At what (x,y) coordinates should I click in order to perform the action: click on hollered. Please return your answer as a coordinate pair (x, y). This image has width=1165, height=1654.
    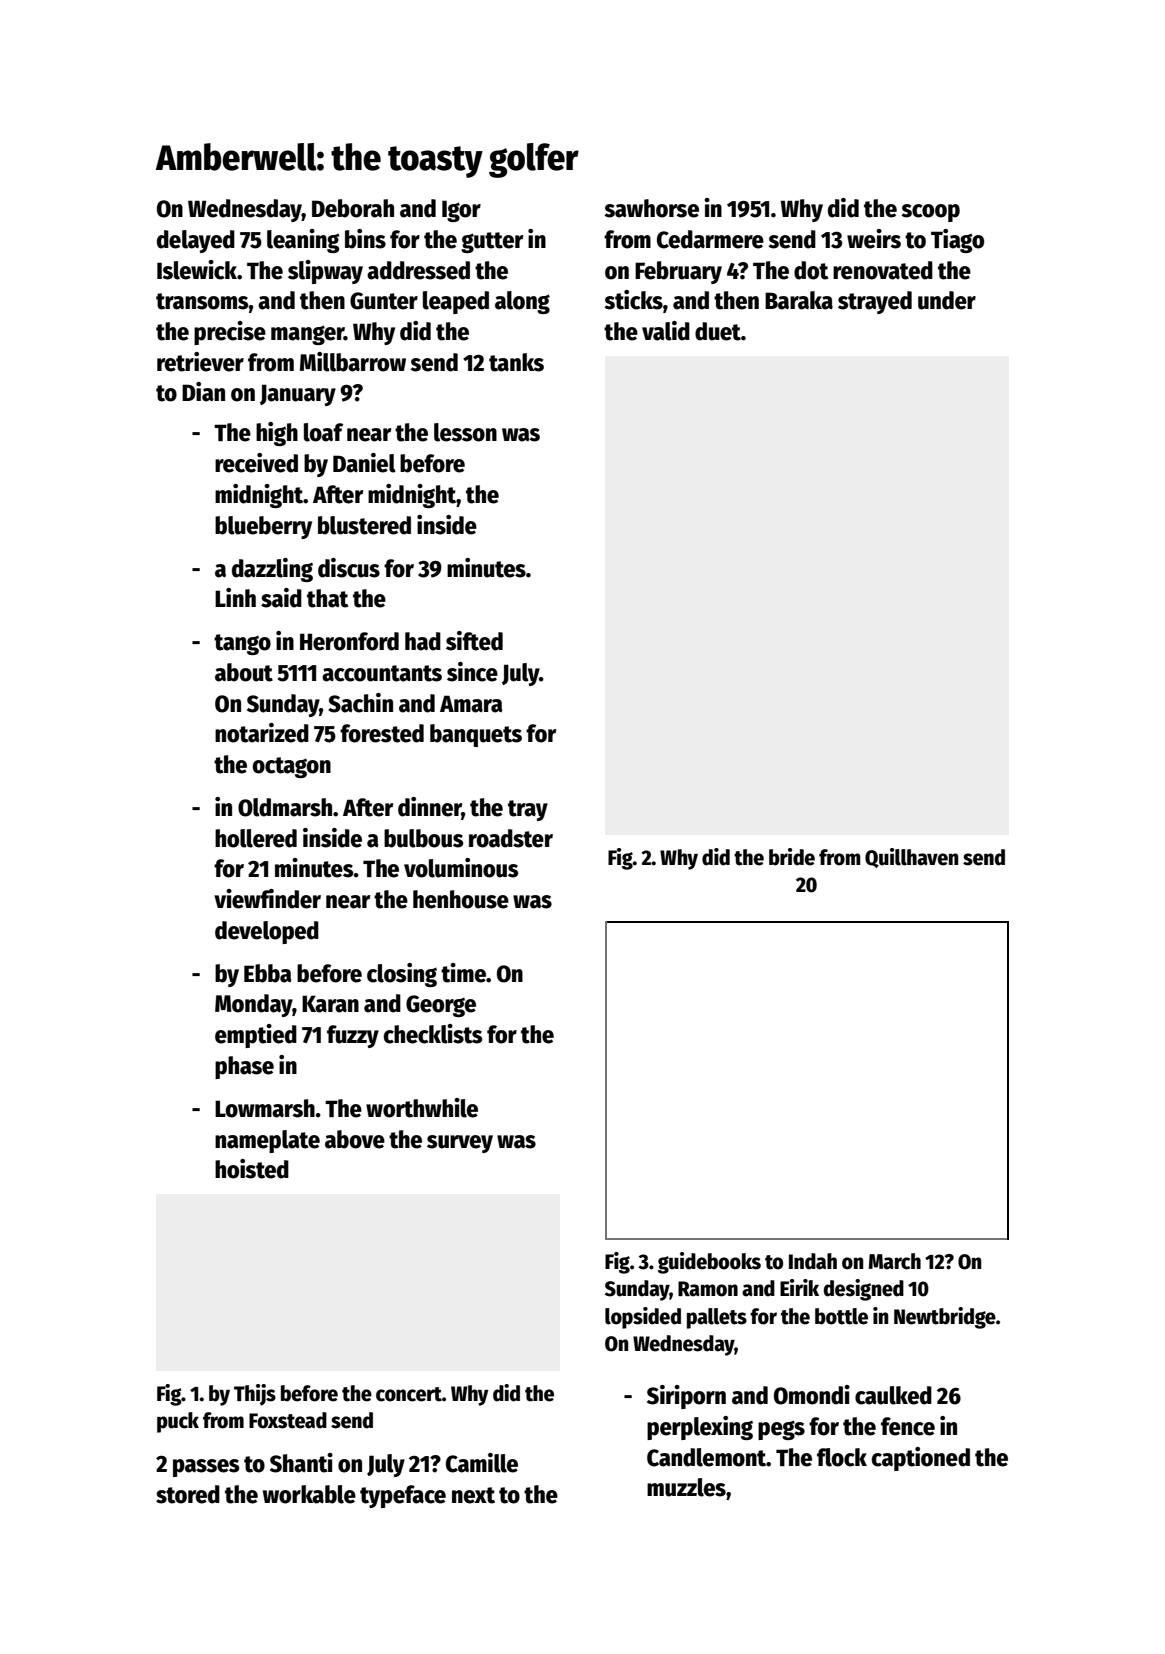
    Looking at the image, I should click on (256, 838).
